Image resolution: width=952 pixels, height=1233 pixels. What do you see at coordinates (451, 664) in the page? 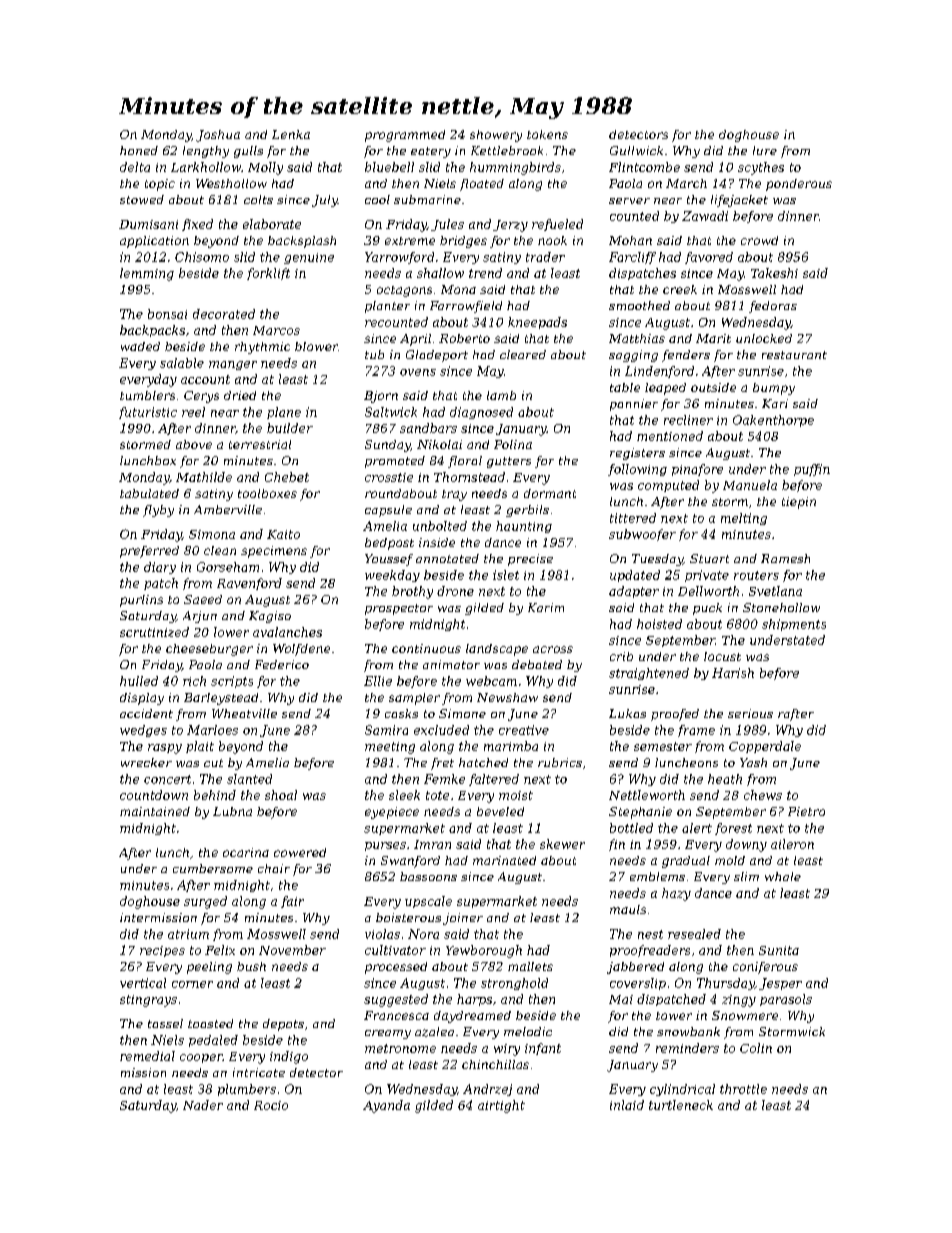
I see `animator` at bounding box center [451, 664].
